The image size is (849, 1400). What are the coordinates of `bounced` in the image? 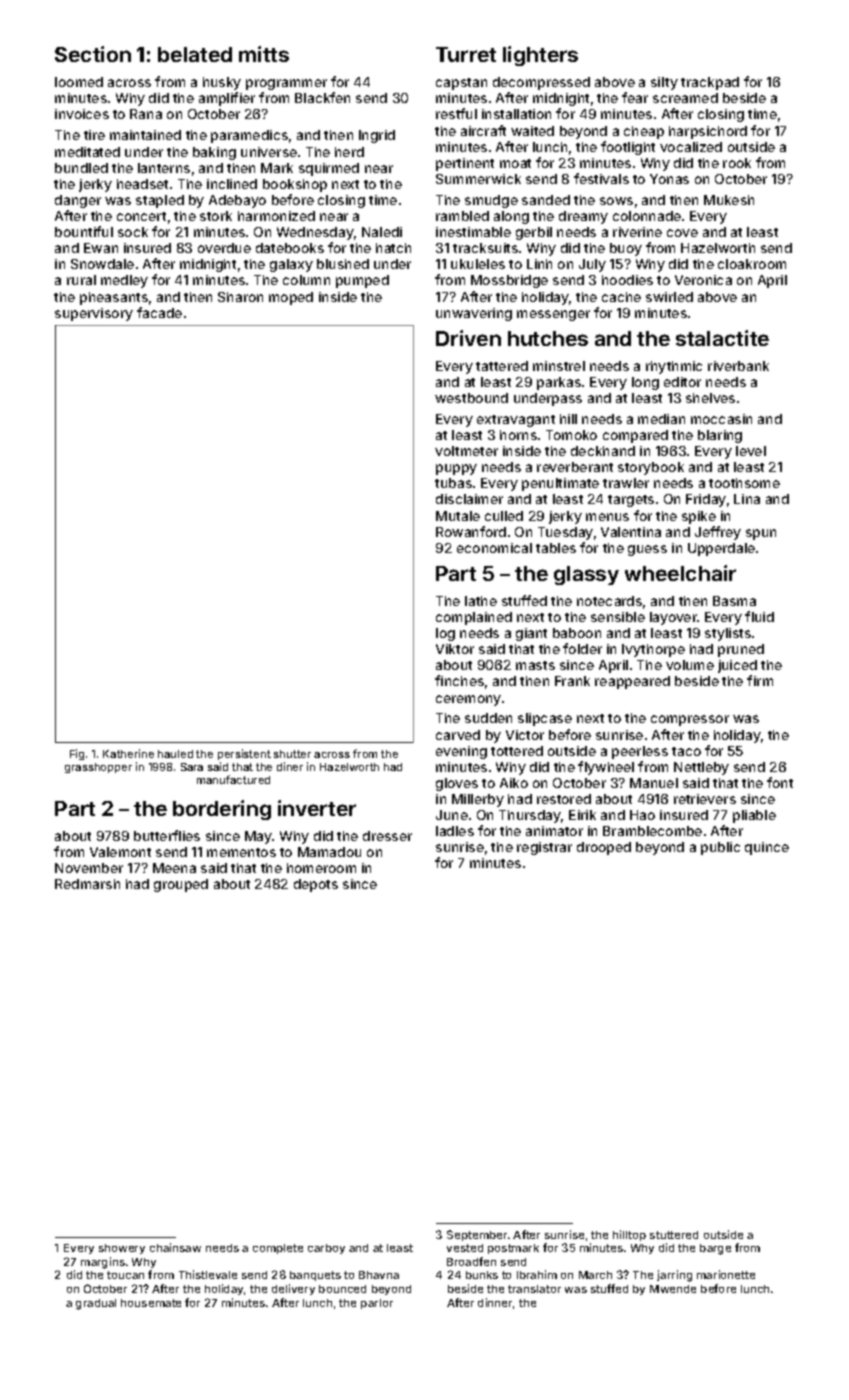 It's located at (342, 1289).
